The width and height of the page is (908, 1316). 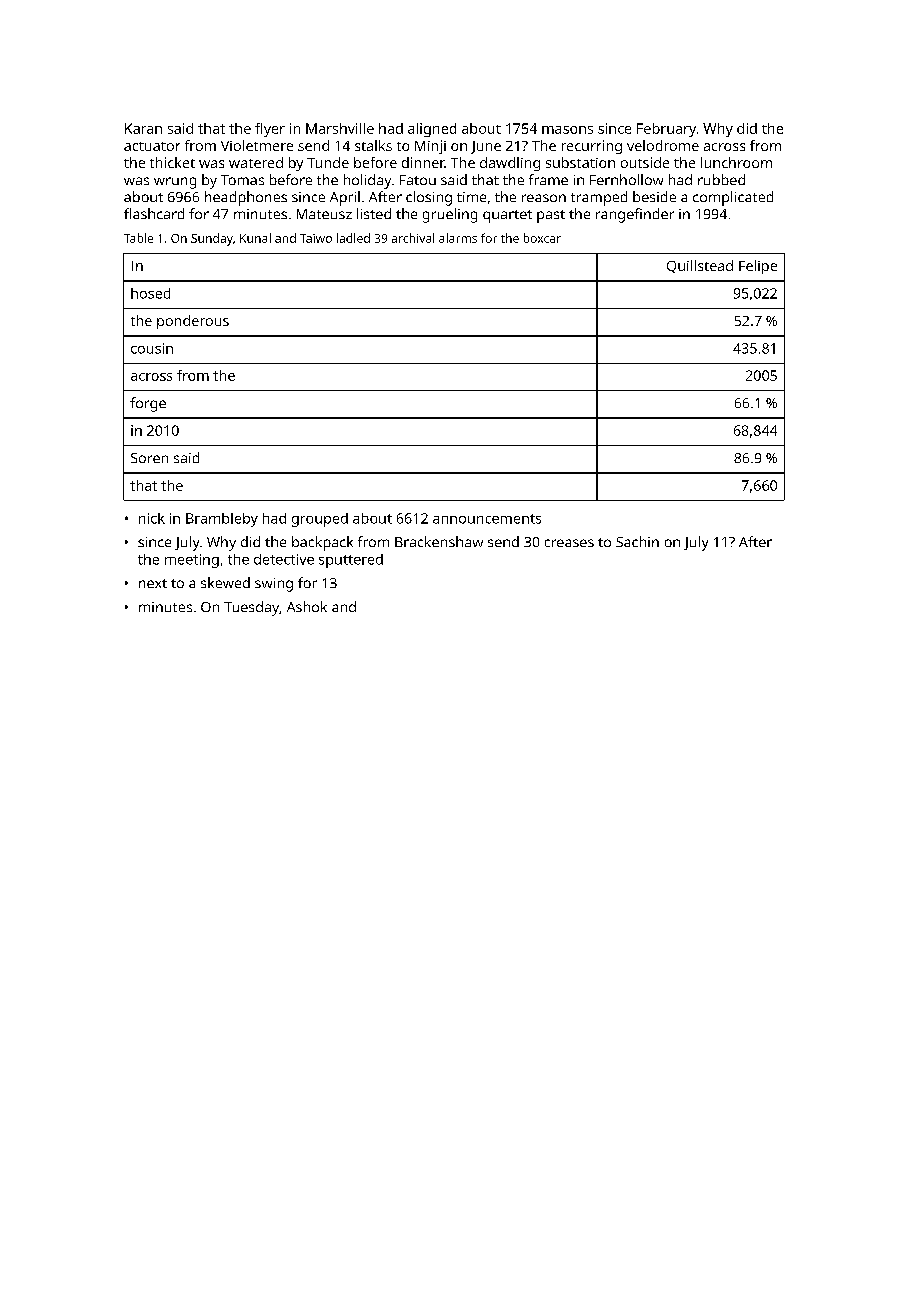 What do you see at coordinates (487, 519) in the page?
I see `announcements` at bounding box center [487, 519].
